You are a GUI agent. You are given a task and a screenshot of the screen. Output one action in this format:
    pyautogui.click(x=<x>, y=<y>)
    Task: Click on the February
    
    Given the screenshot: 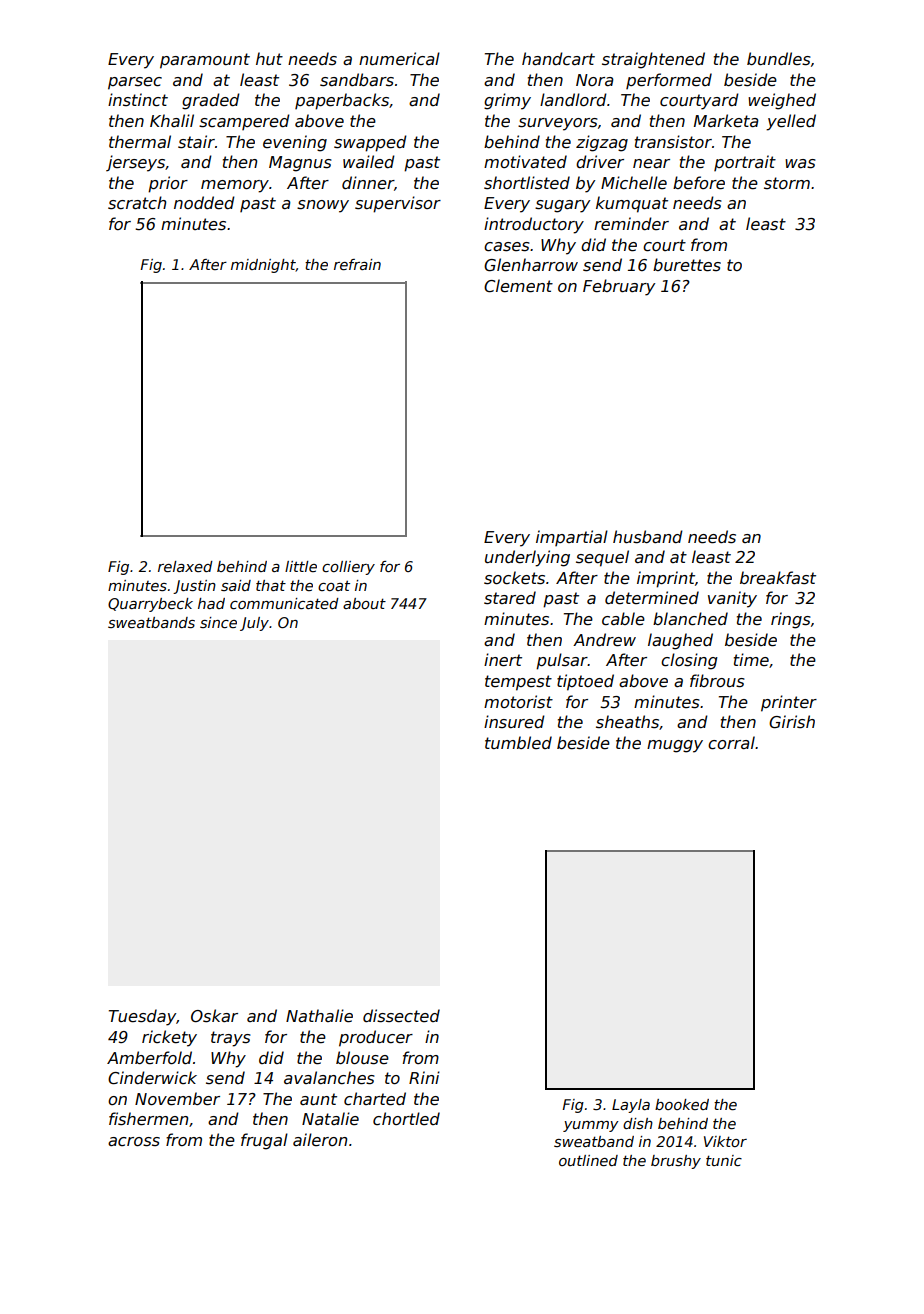 What is the action you would take?
    pyautogui.click(x=619, y=287)
